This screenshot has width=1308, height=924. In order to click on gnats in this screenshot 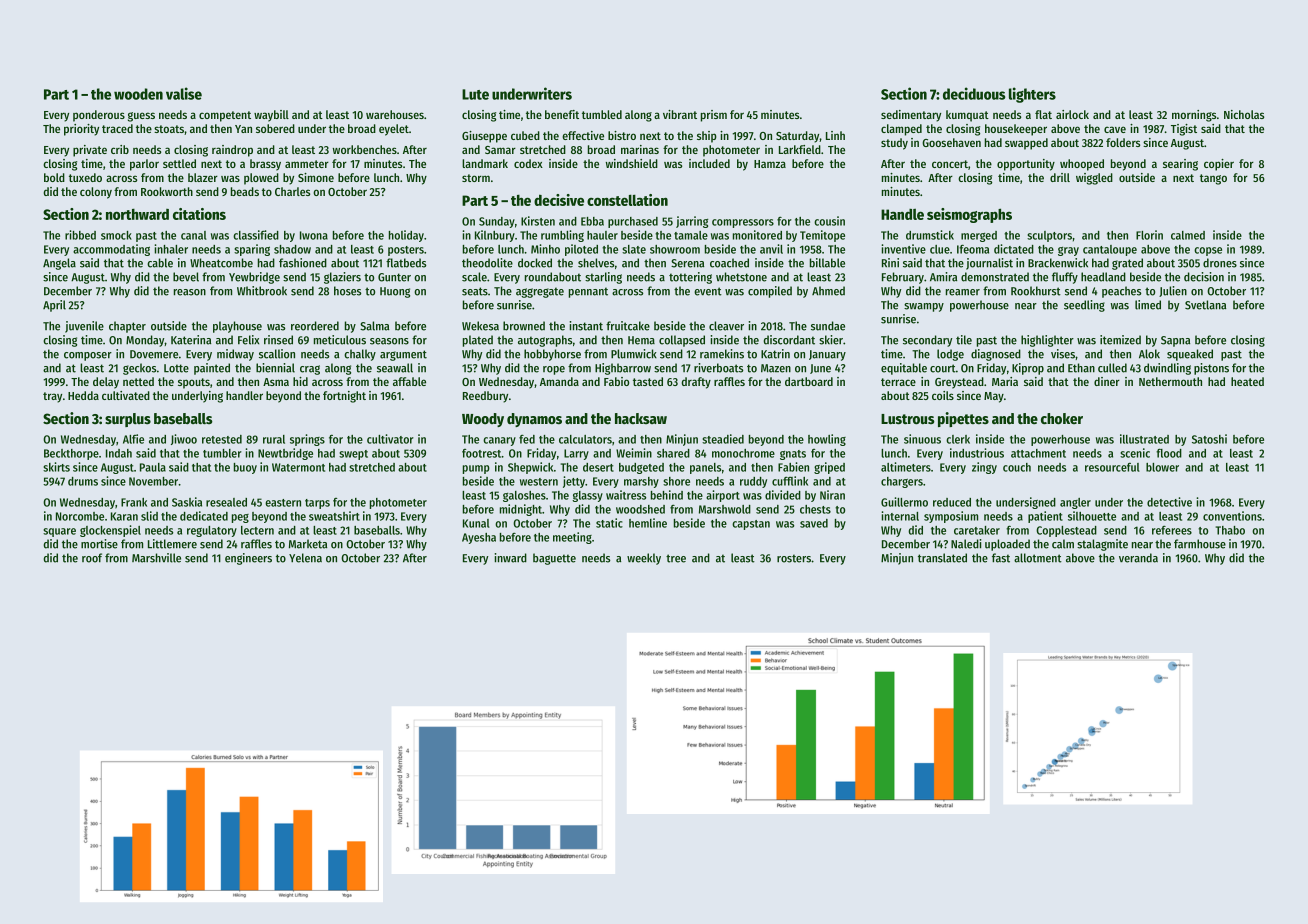, I will do `click(793, 455)`.
